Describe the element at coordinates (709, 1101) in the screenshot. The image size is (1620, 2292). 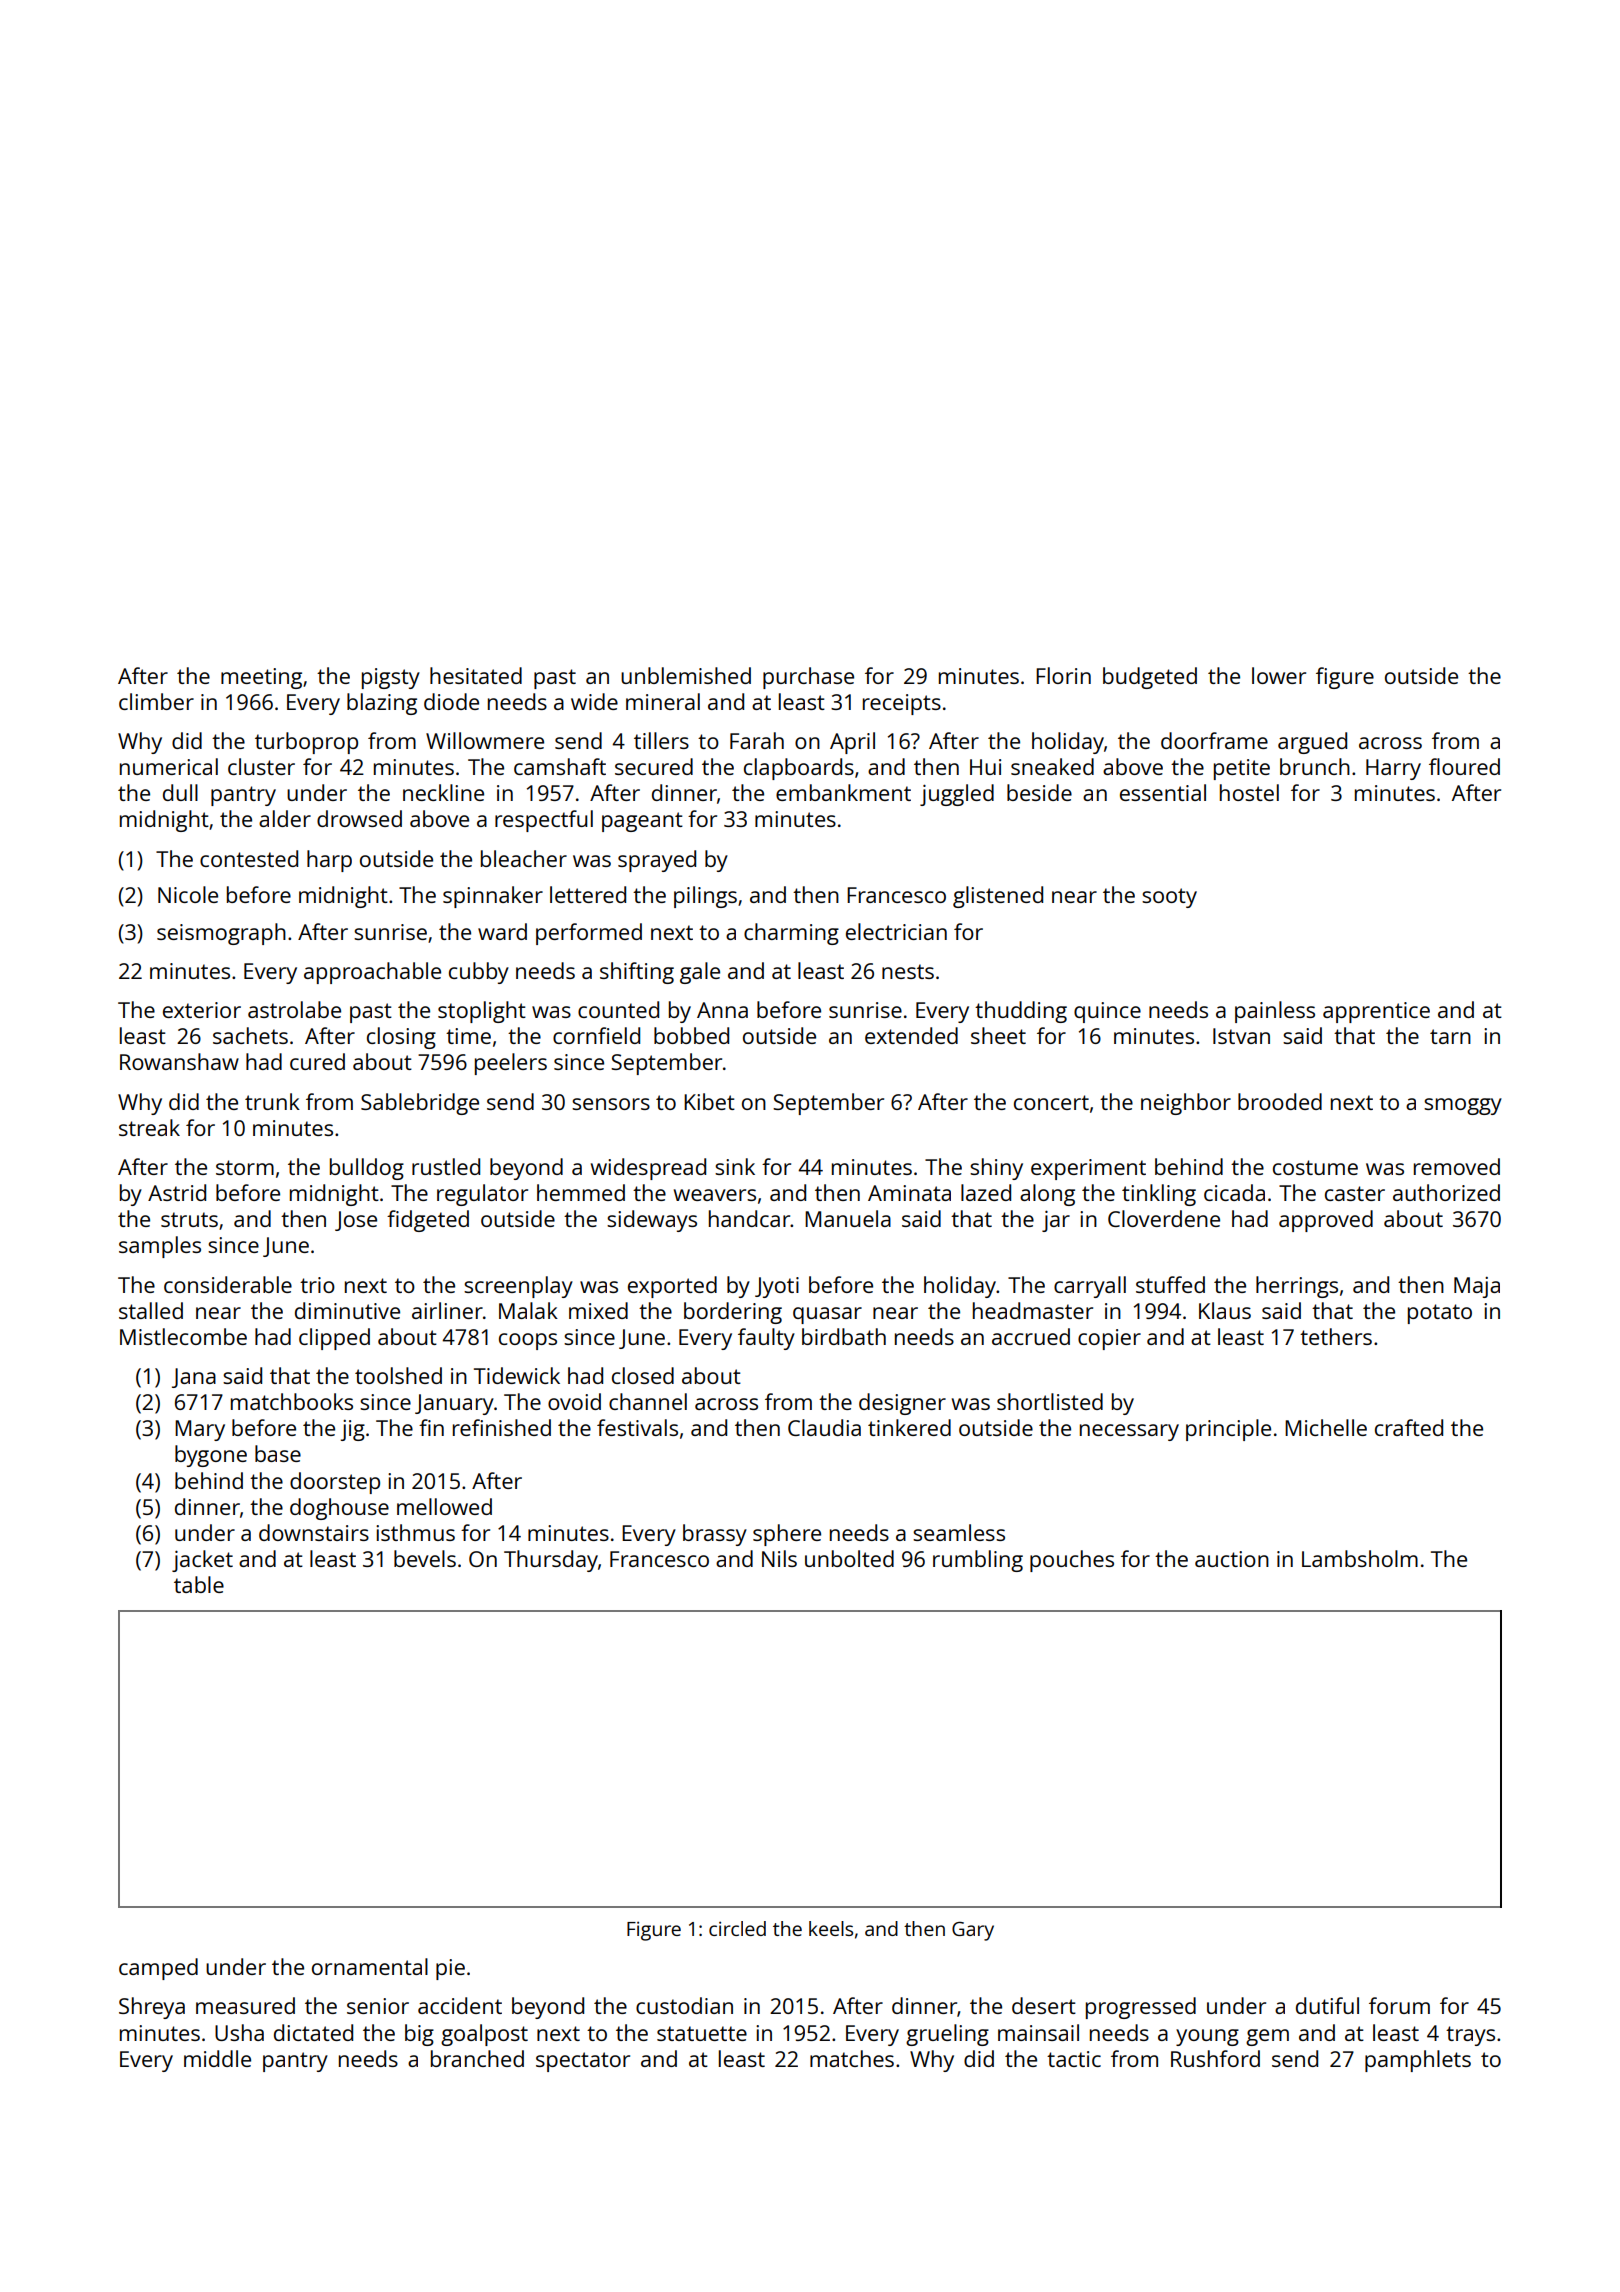
I see `Kibet` at that location.
